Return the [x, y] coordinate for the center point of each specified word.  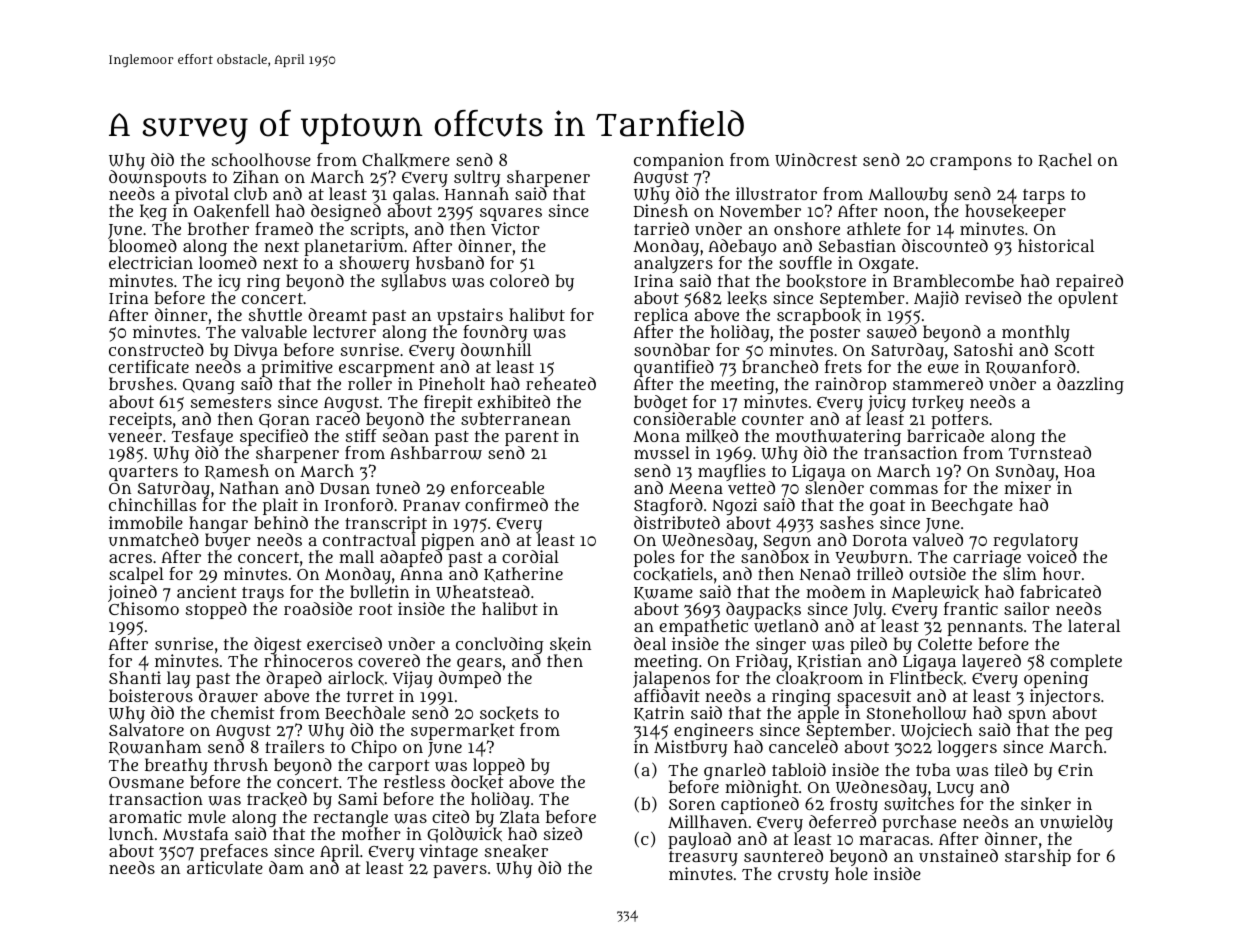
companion [679, 161]
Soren [692, 804]
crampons [971, 163]
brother [218, 228]
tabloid [799, 769]
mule [207, 816]
